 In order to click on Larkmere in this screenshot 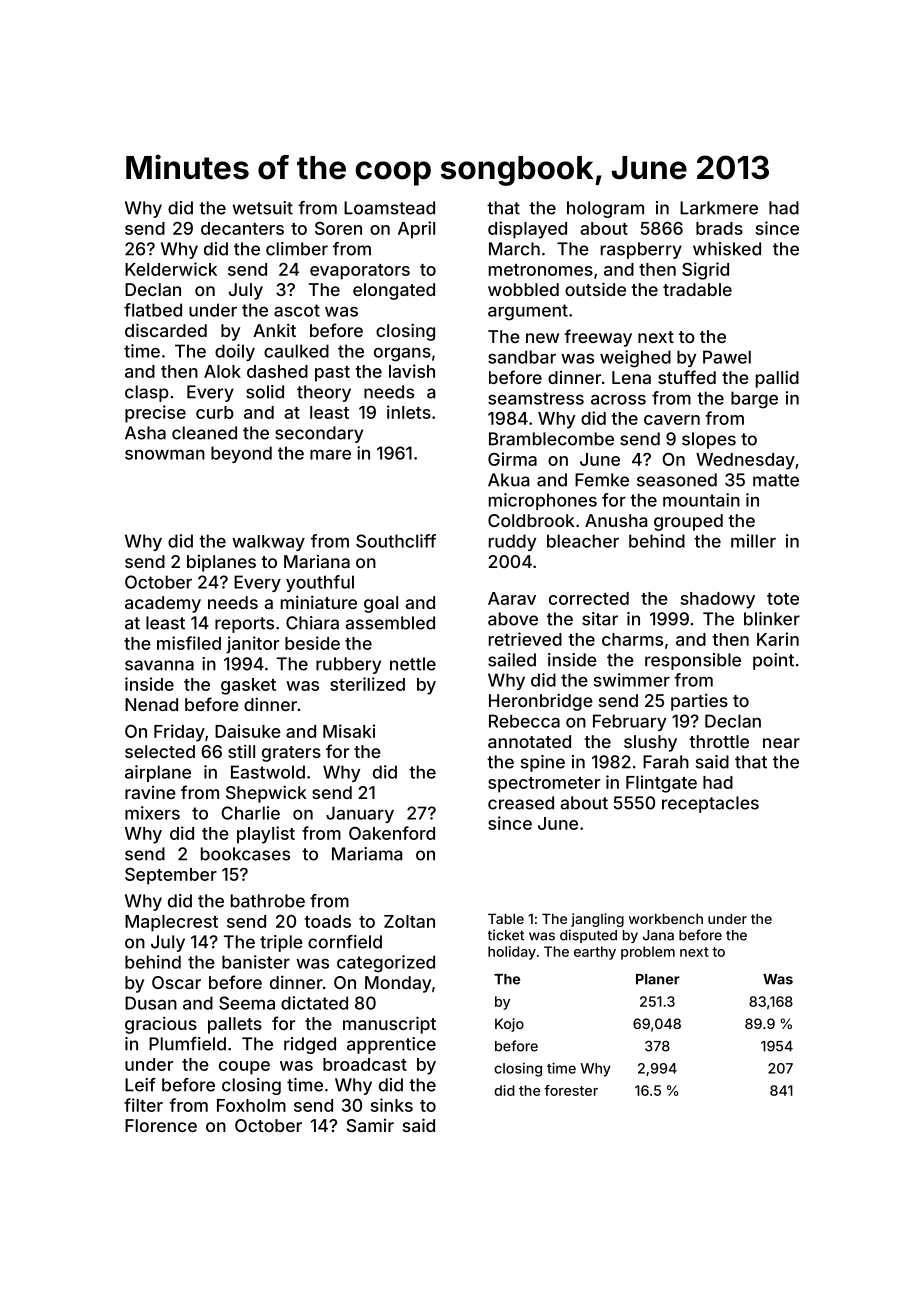, I will do `click(719, 208)`.
